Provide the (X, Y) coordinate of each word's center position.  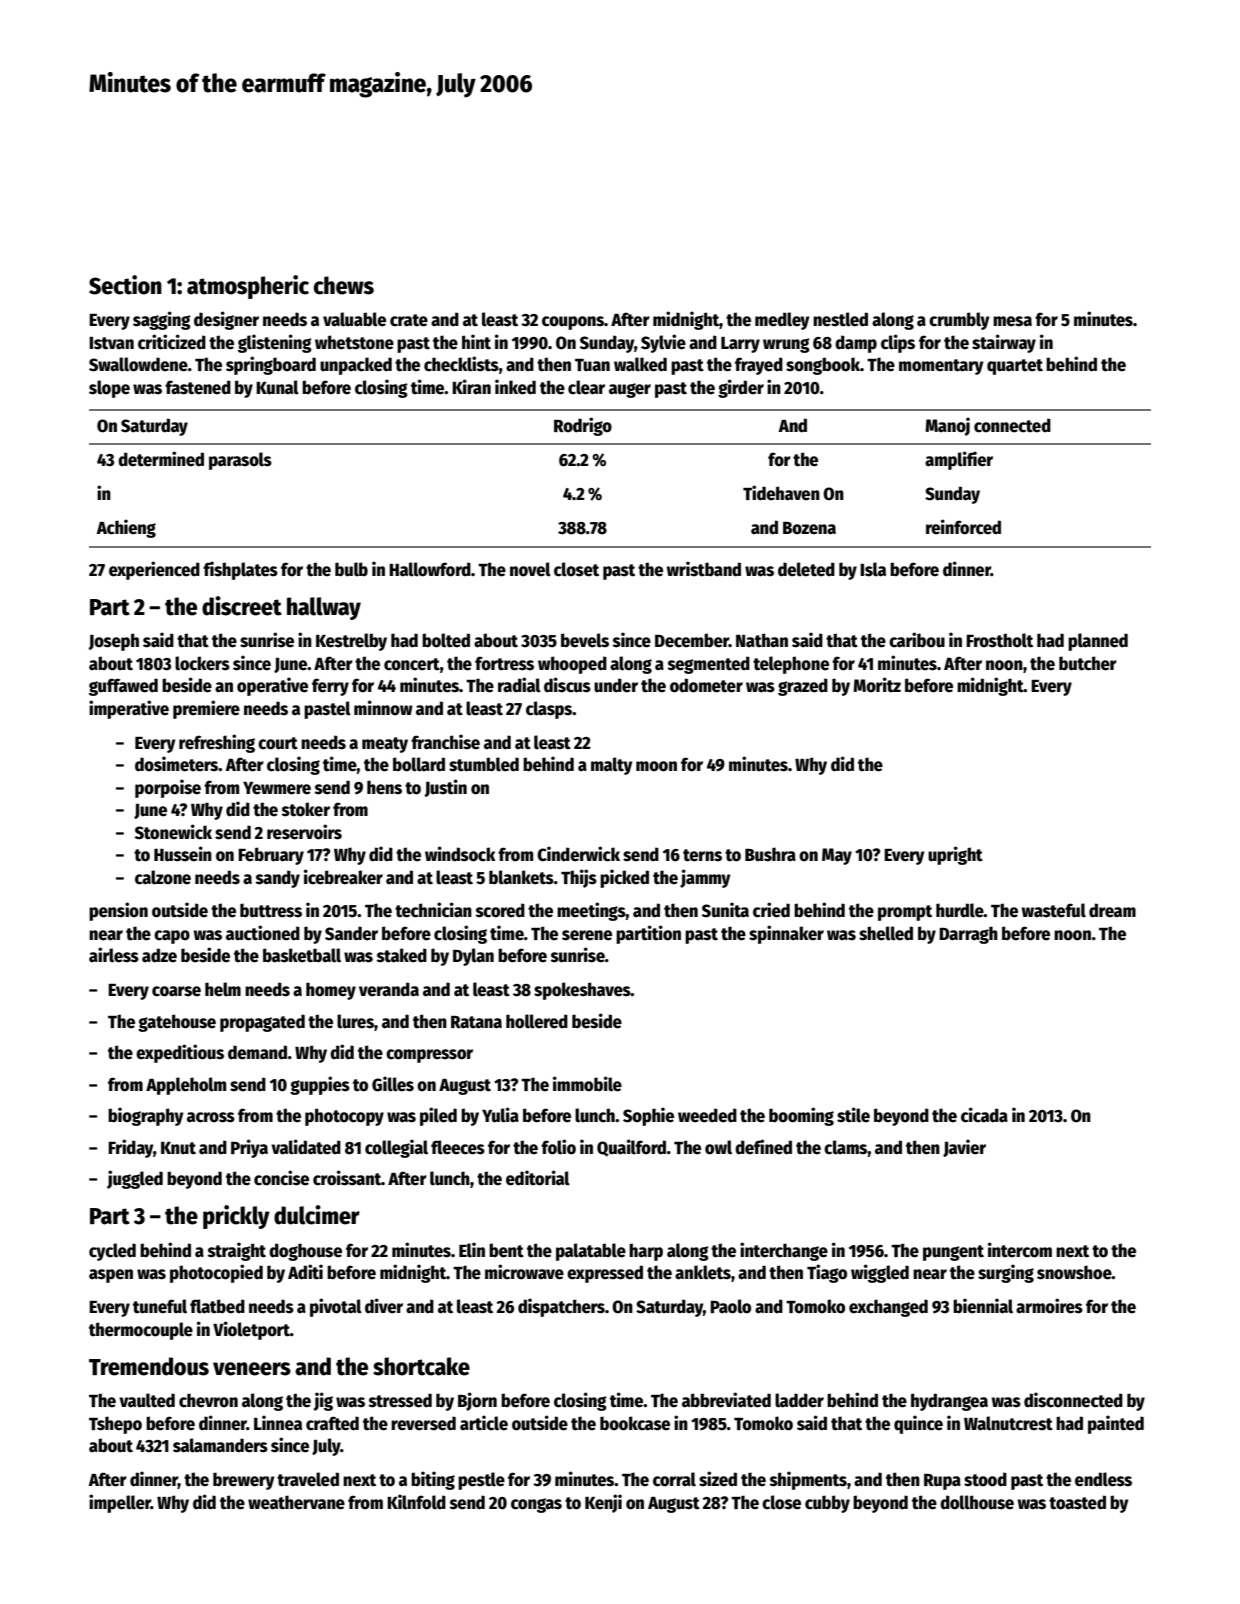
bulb (351, 569)
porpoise (168, 788)
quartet (1015, 367)
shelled (886, 933)
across (211, 1117)
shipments (808, 1480)
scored (500, 910)
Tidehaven (781, 493)
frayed (759, 366)
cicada (984, 1115)
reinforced (963, 527)
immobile (587, 1084)
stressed (400, 1400)
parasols (240, 461)
